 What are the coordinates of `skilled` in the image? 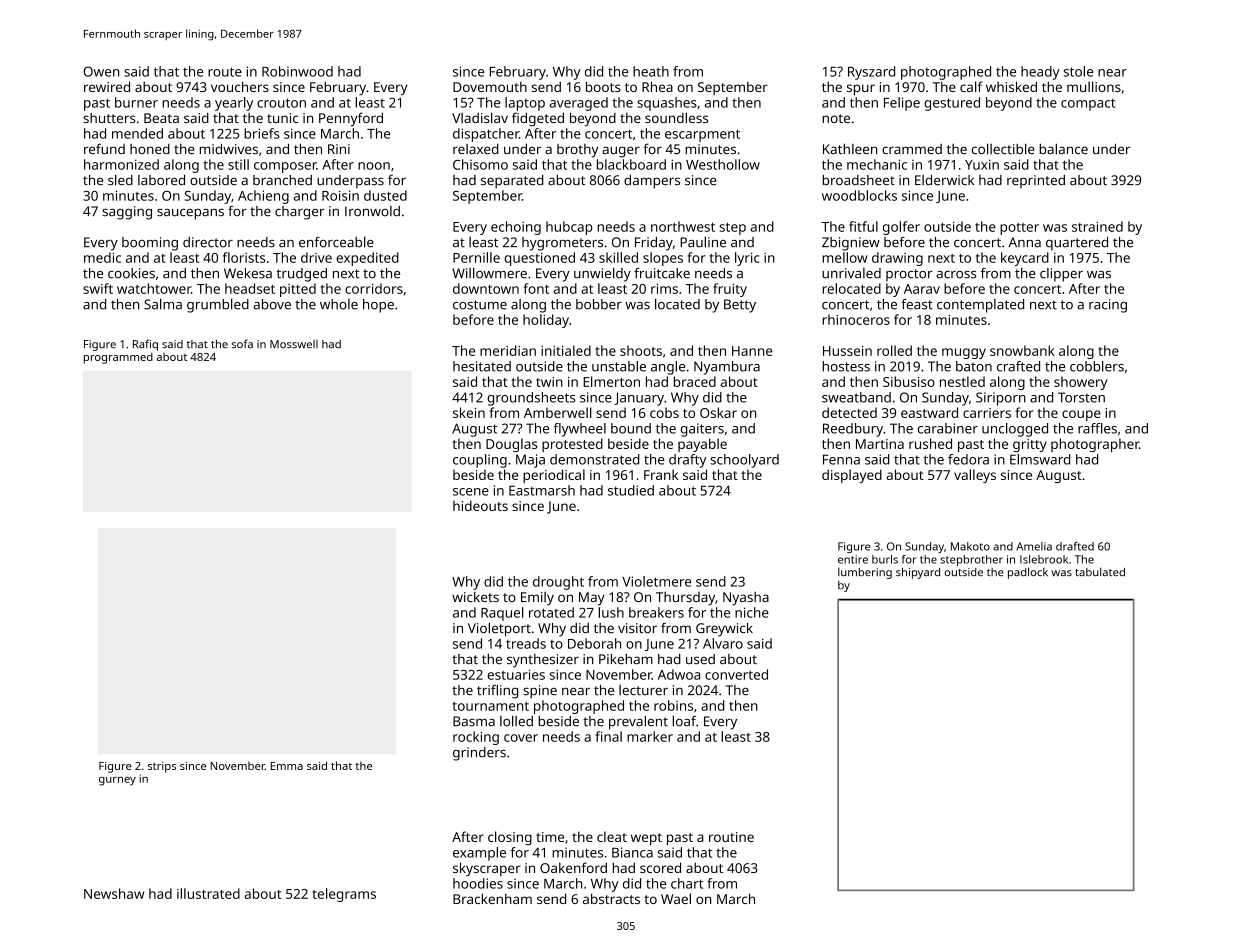 It's located at (618, 257).
